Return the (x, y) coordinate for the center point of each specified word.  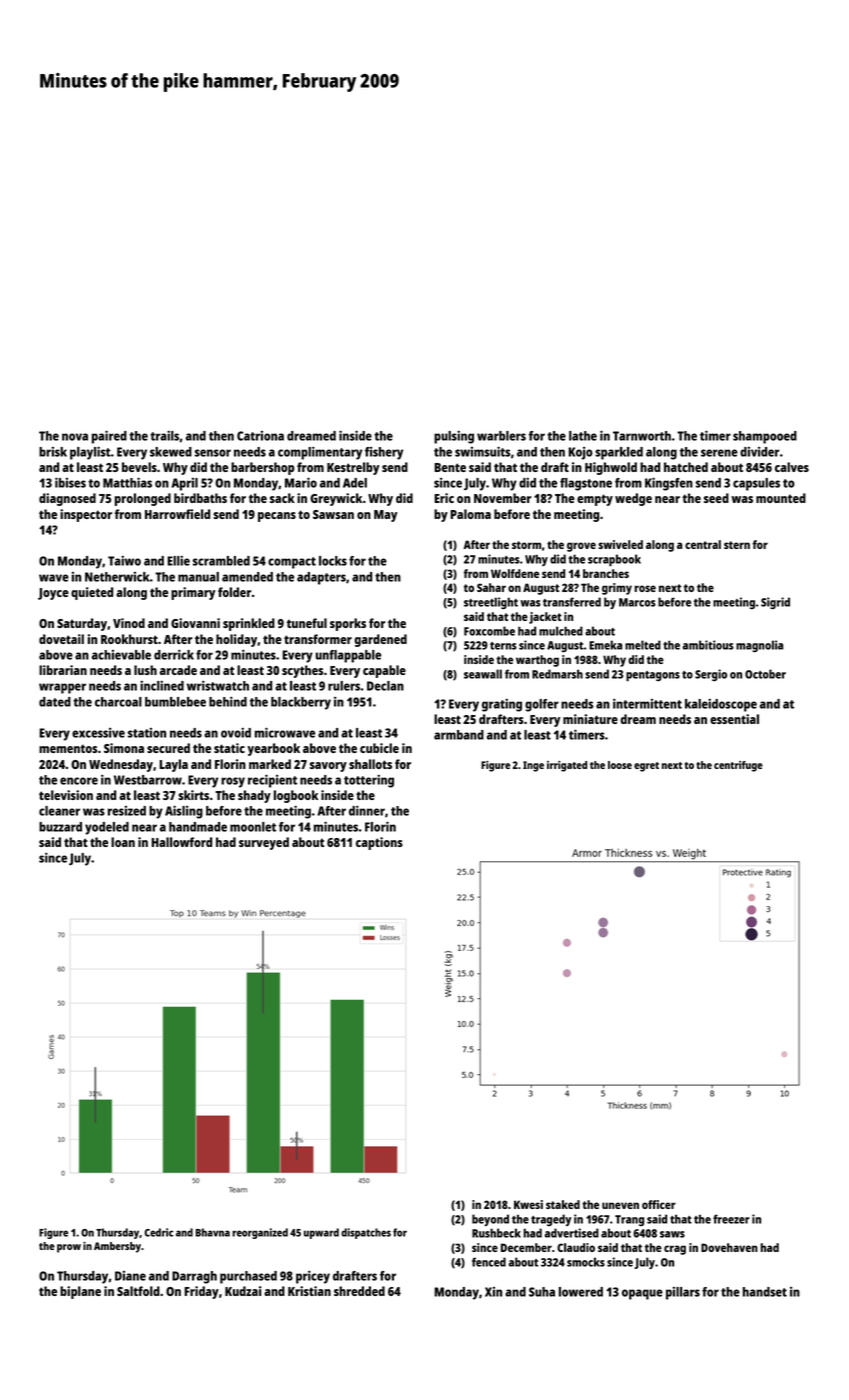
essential (734, 719)
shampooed (765, 437)
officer (659, 1204)
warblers (501, 436)
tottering (369, 781)
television (66, 795)
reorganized (260, 1233)
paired (109, 437)
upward (321, 1233)
